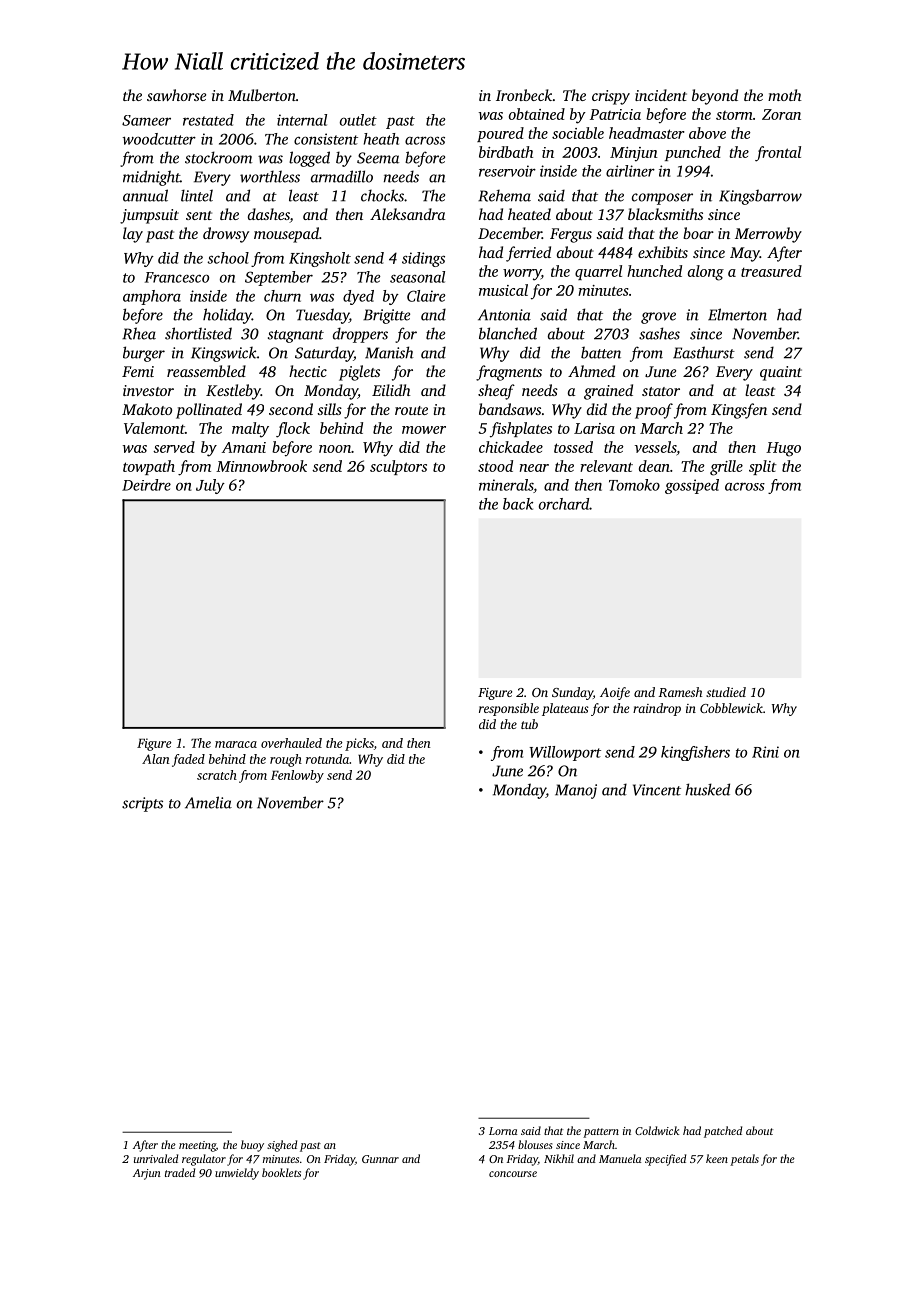  I want to click on Manoj, so click(576, 791).
